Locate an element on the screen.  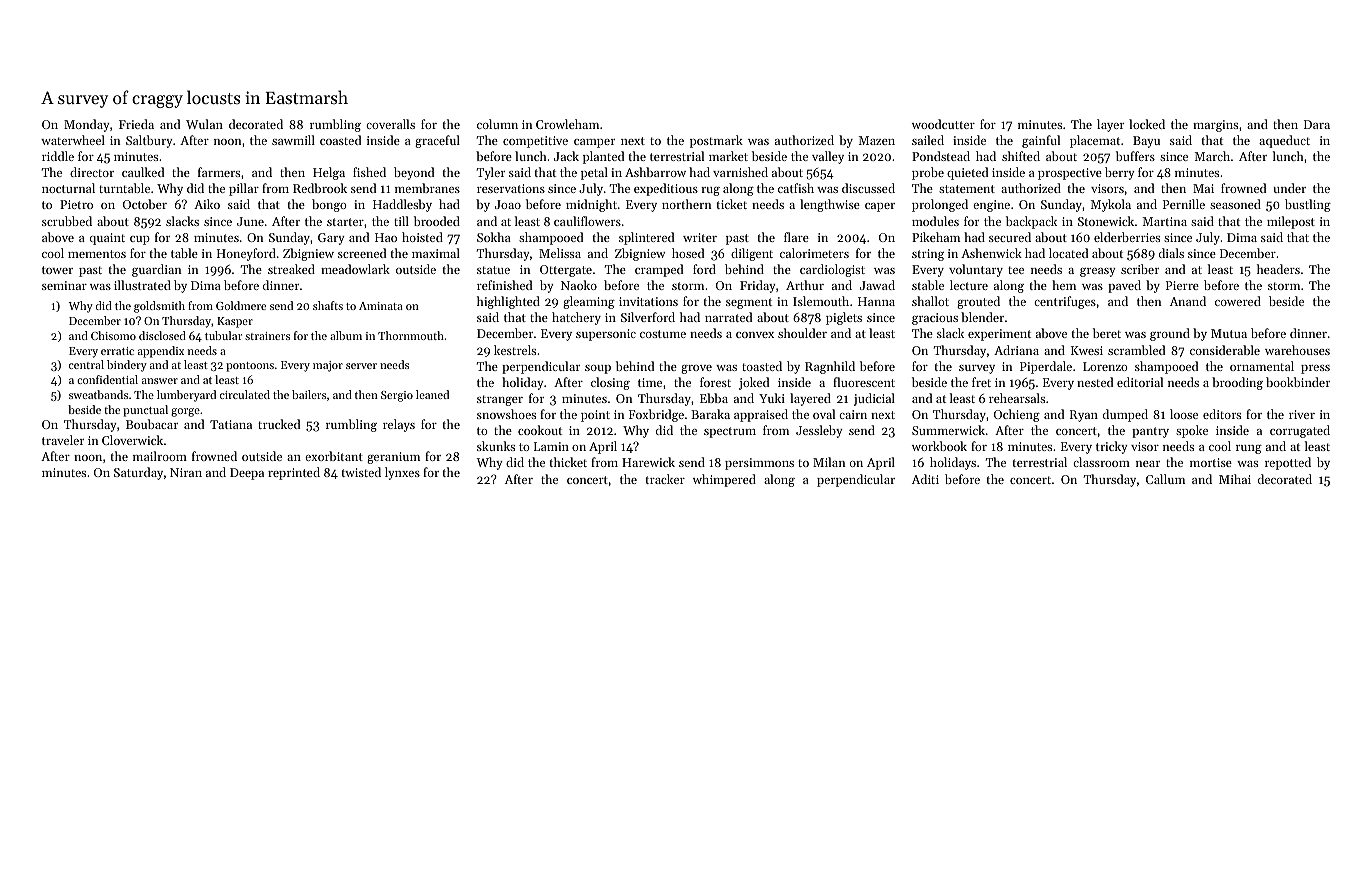
coveralls is located at coordinates (390, 124).
